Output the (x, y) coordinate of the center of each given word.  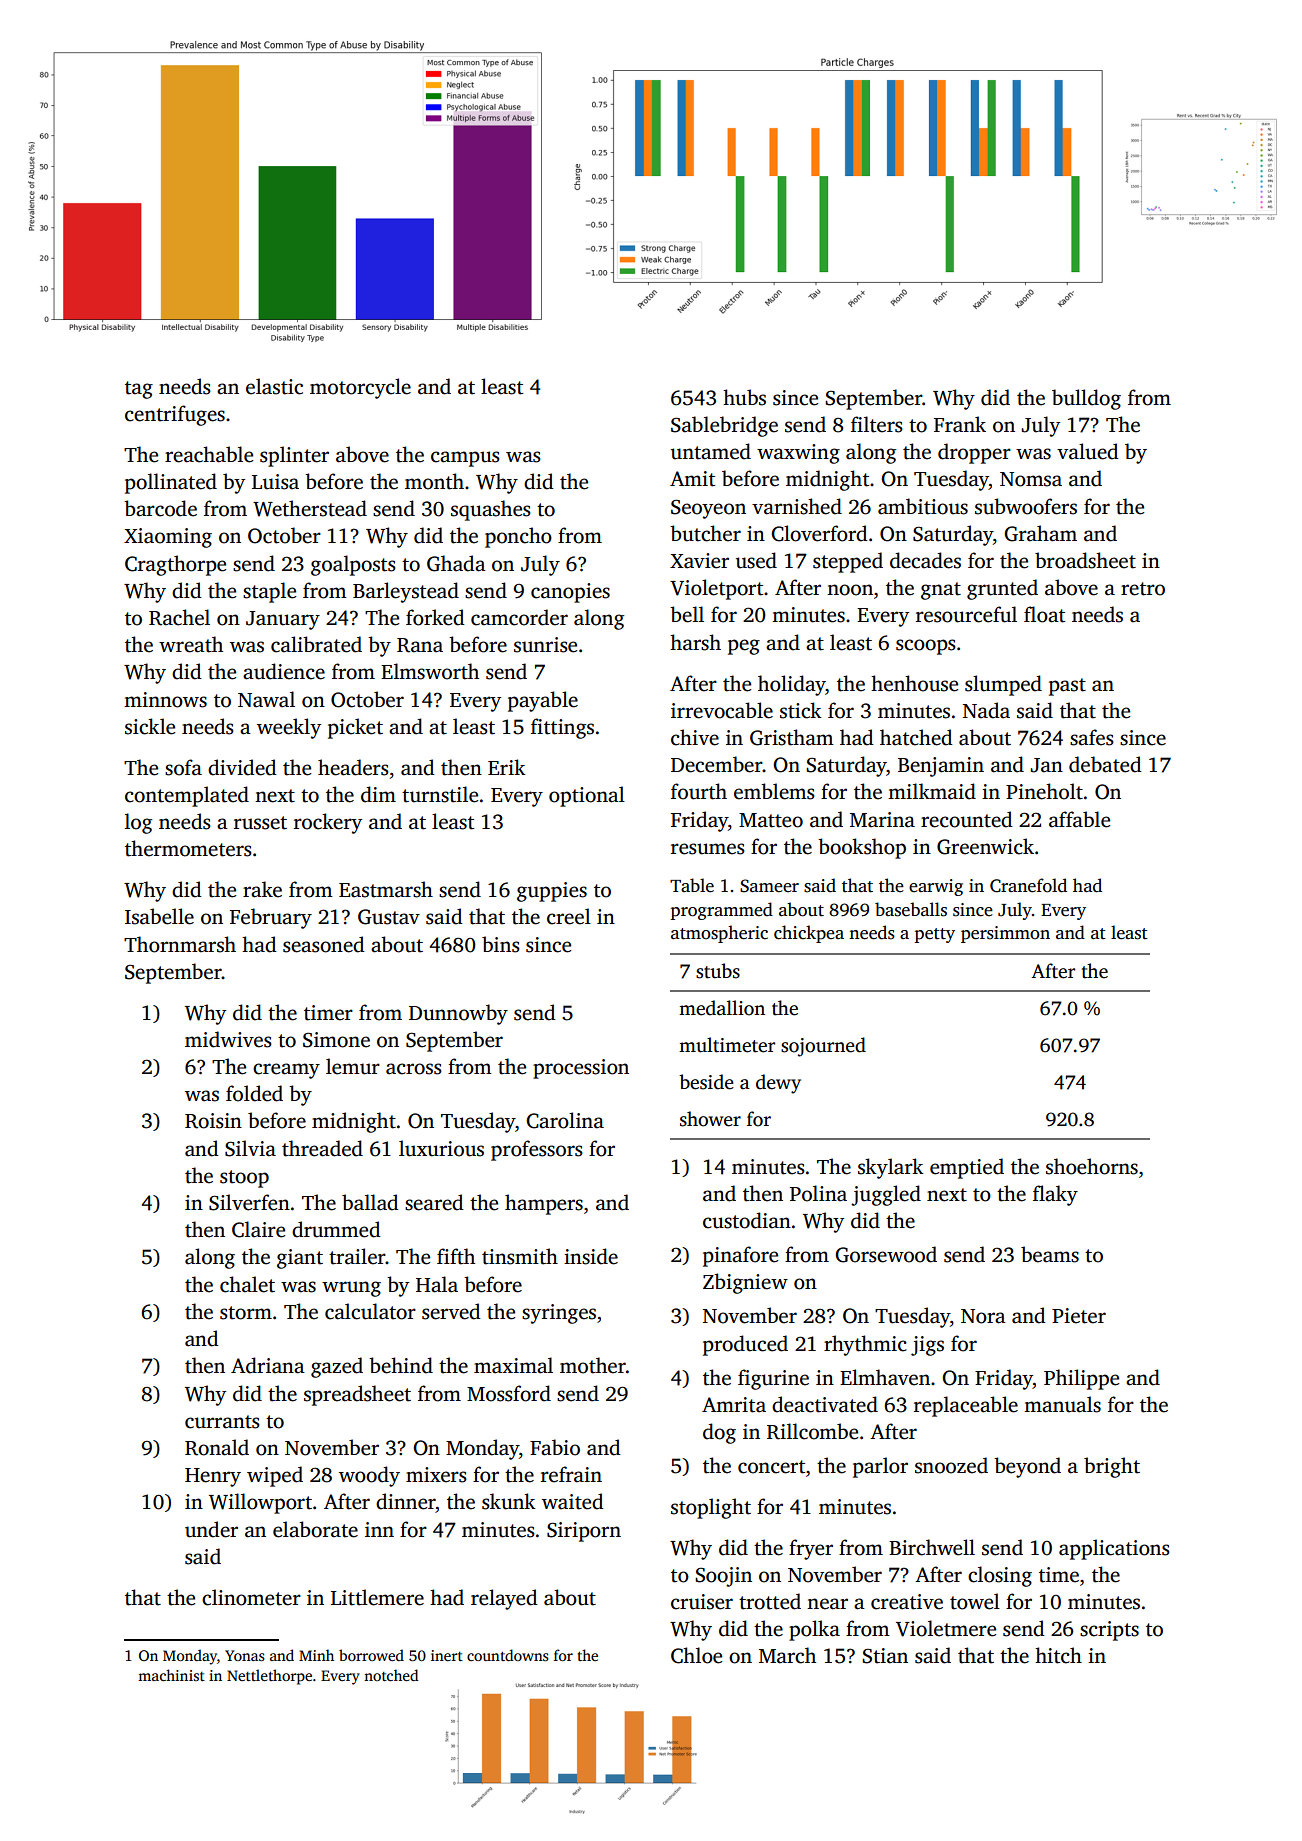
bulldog (1086, 399)
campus (465, 459)
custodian (747, 1220)
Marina (882, 820)
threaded (322, 1148)
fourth (699, 791)
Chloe (696, 1655)
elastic (274, 386)
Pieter (1079, 1316)
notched (391, 1675)
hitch (1058, 1655)
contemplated (187, 796)
